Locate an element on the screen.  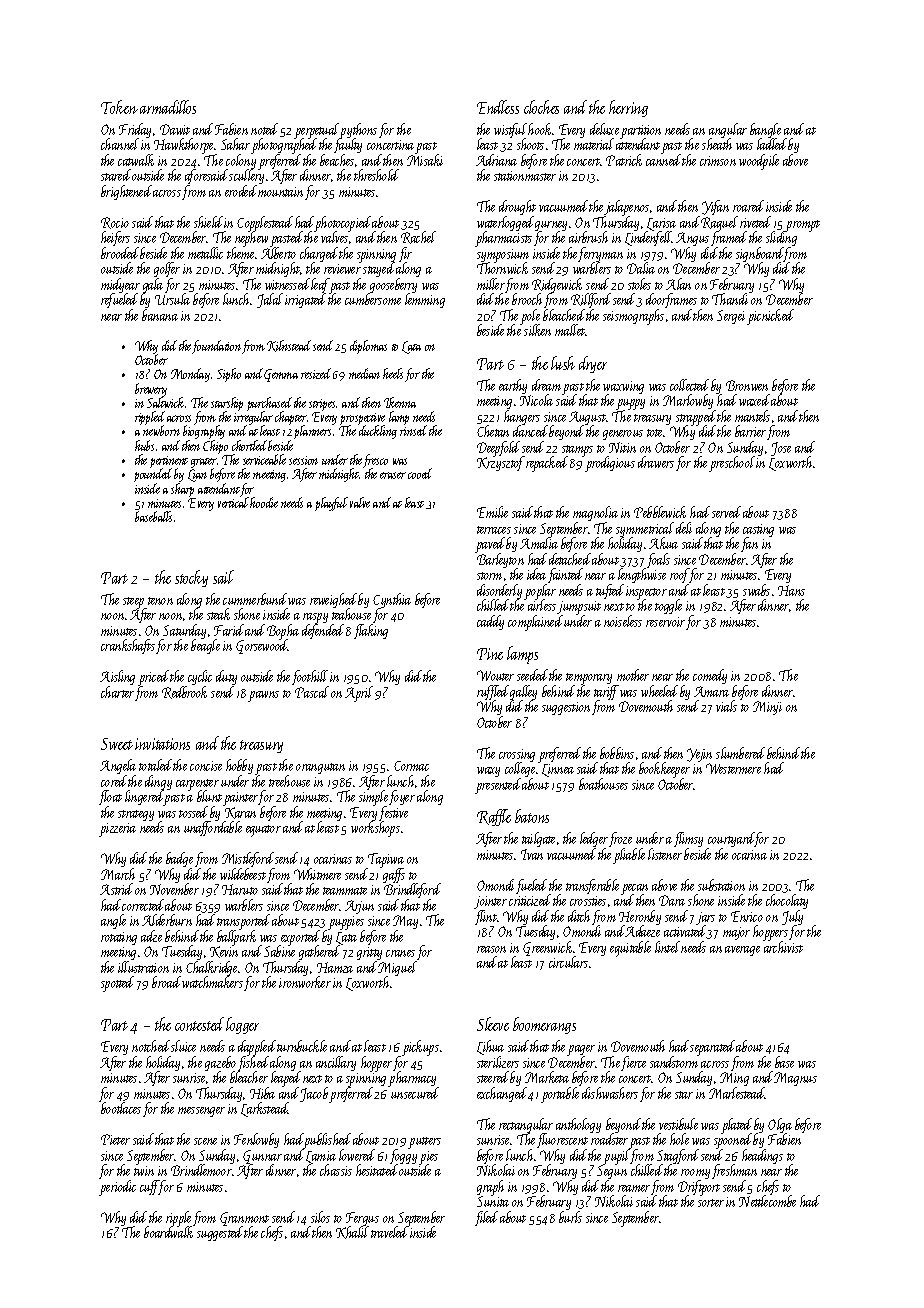
sorter is located at coordinates (711, 1203).
